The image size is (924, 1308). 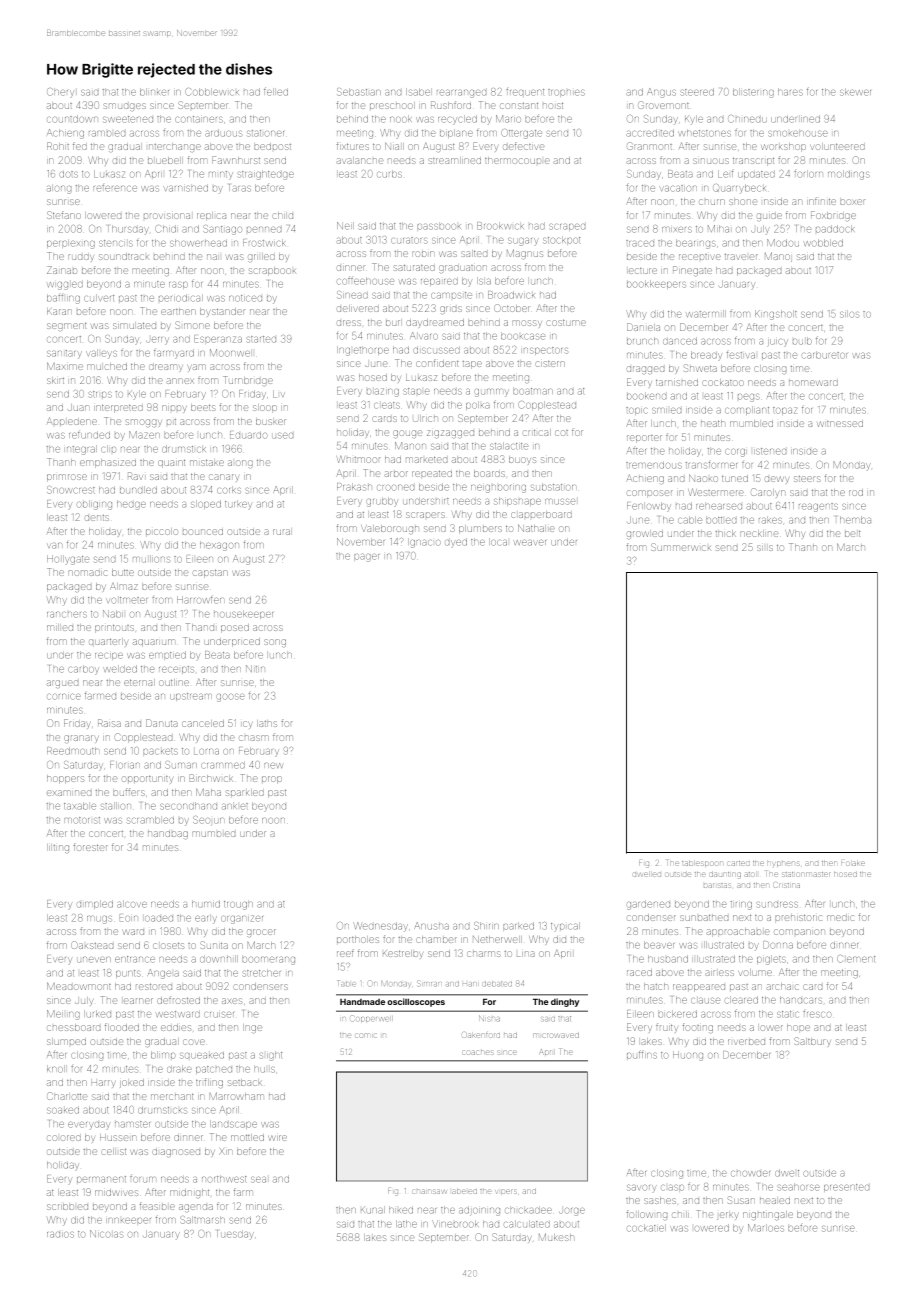 What do you see at coordinates (157, 341) in the screenshot?
I see `Jerry` at bounding box center [157, 341].
